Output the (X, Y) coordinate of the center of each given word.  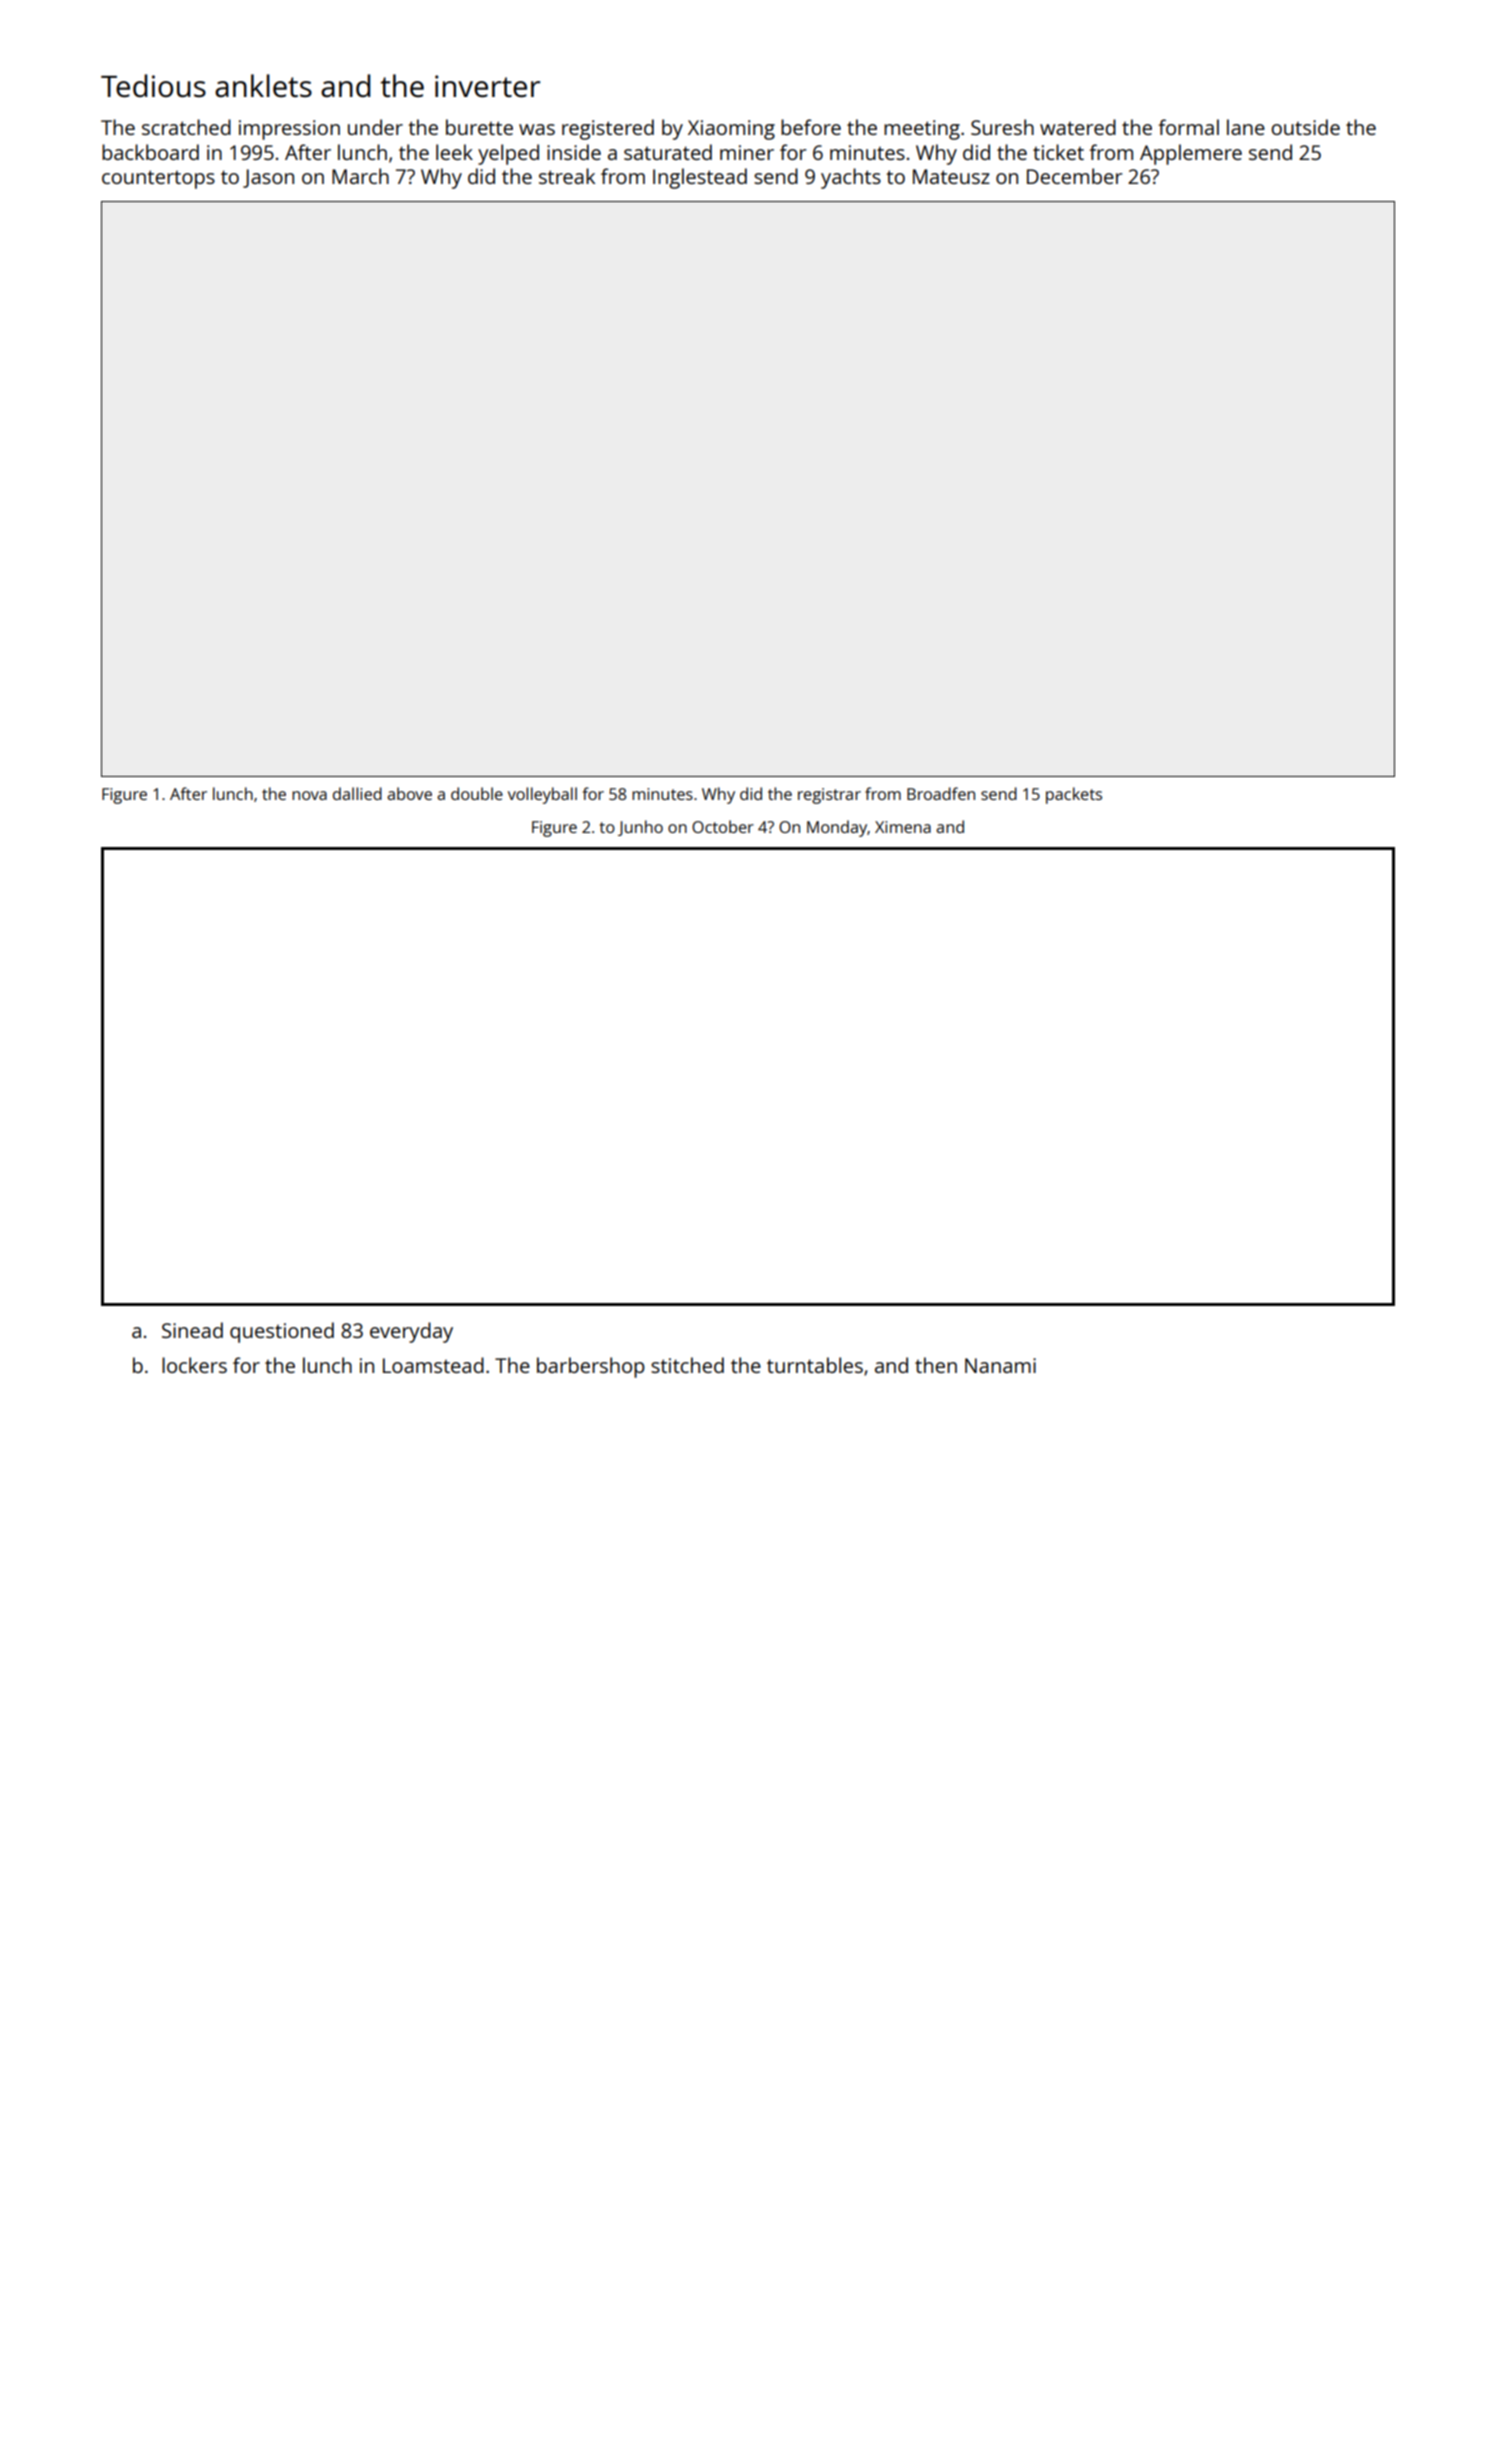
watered (1078, 127)
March (360, 176)
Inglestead (700, 178)
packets (1074, 795)
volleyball (542, 795)
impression (289, 130)
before (811, 127)
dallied (357, 793)
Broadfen (941, 793)
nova (309, 795)
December (1074, 176)
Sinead (192, 1330)
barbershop (591, 1367)
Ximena (903, 827)
